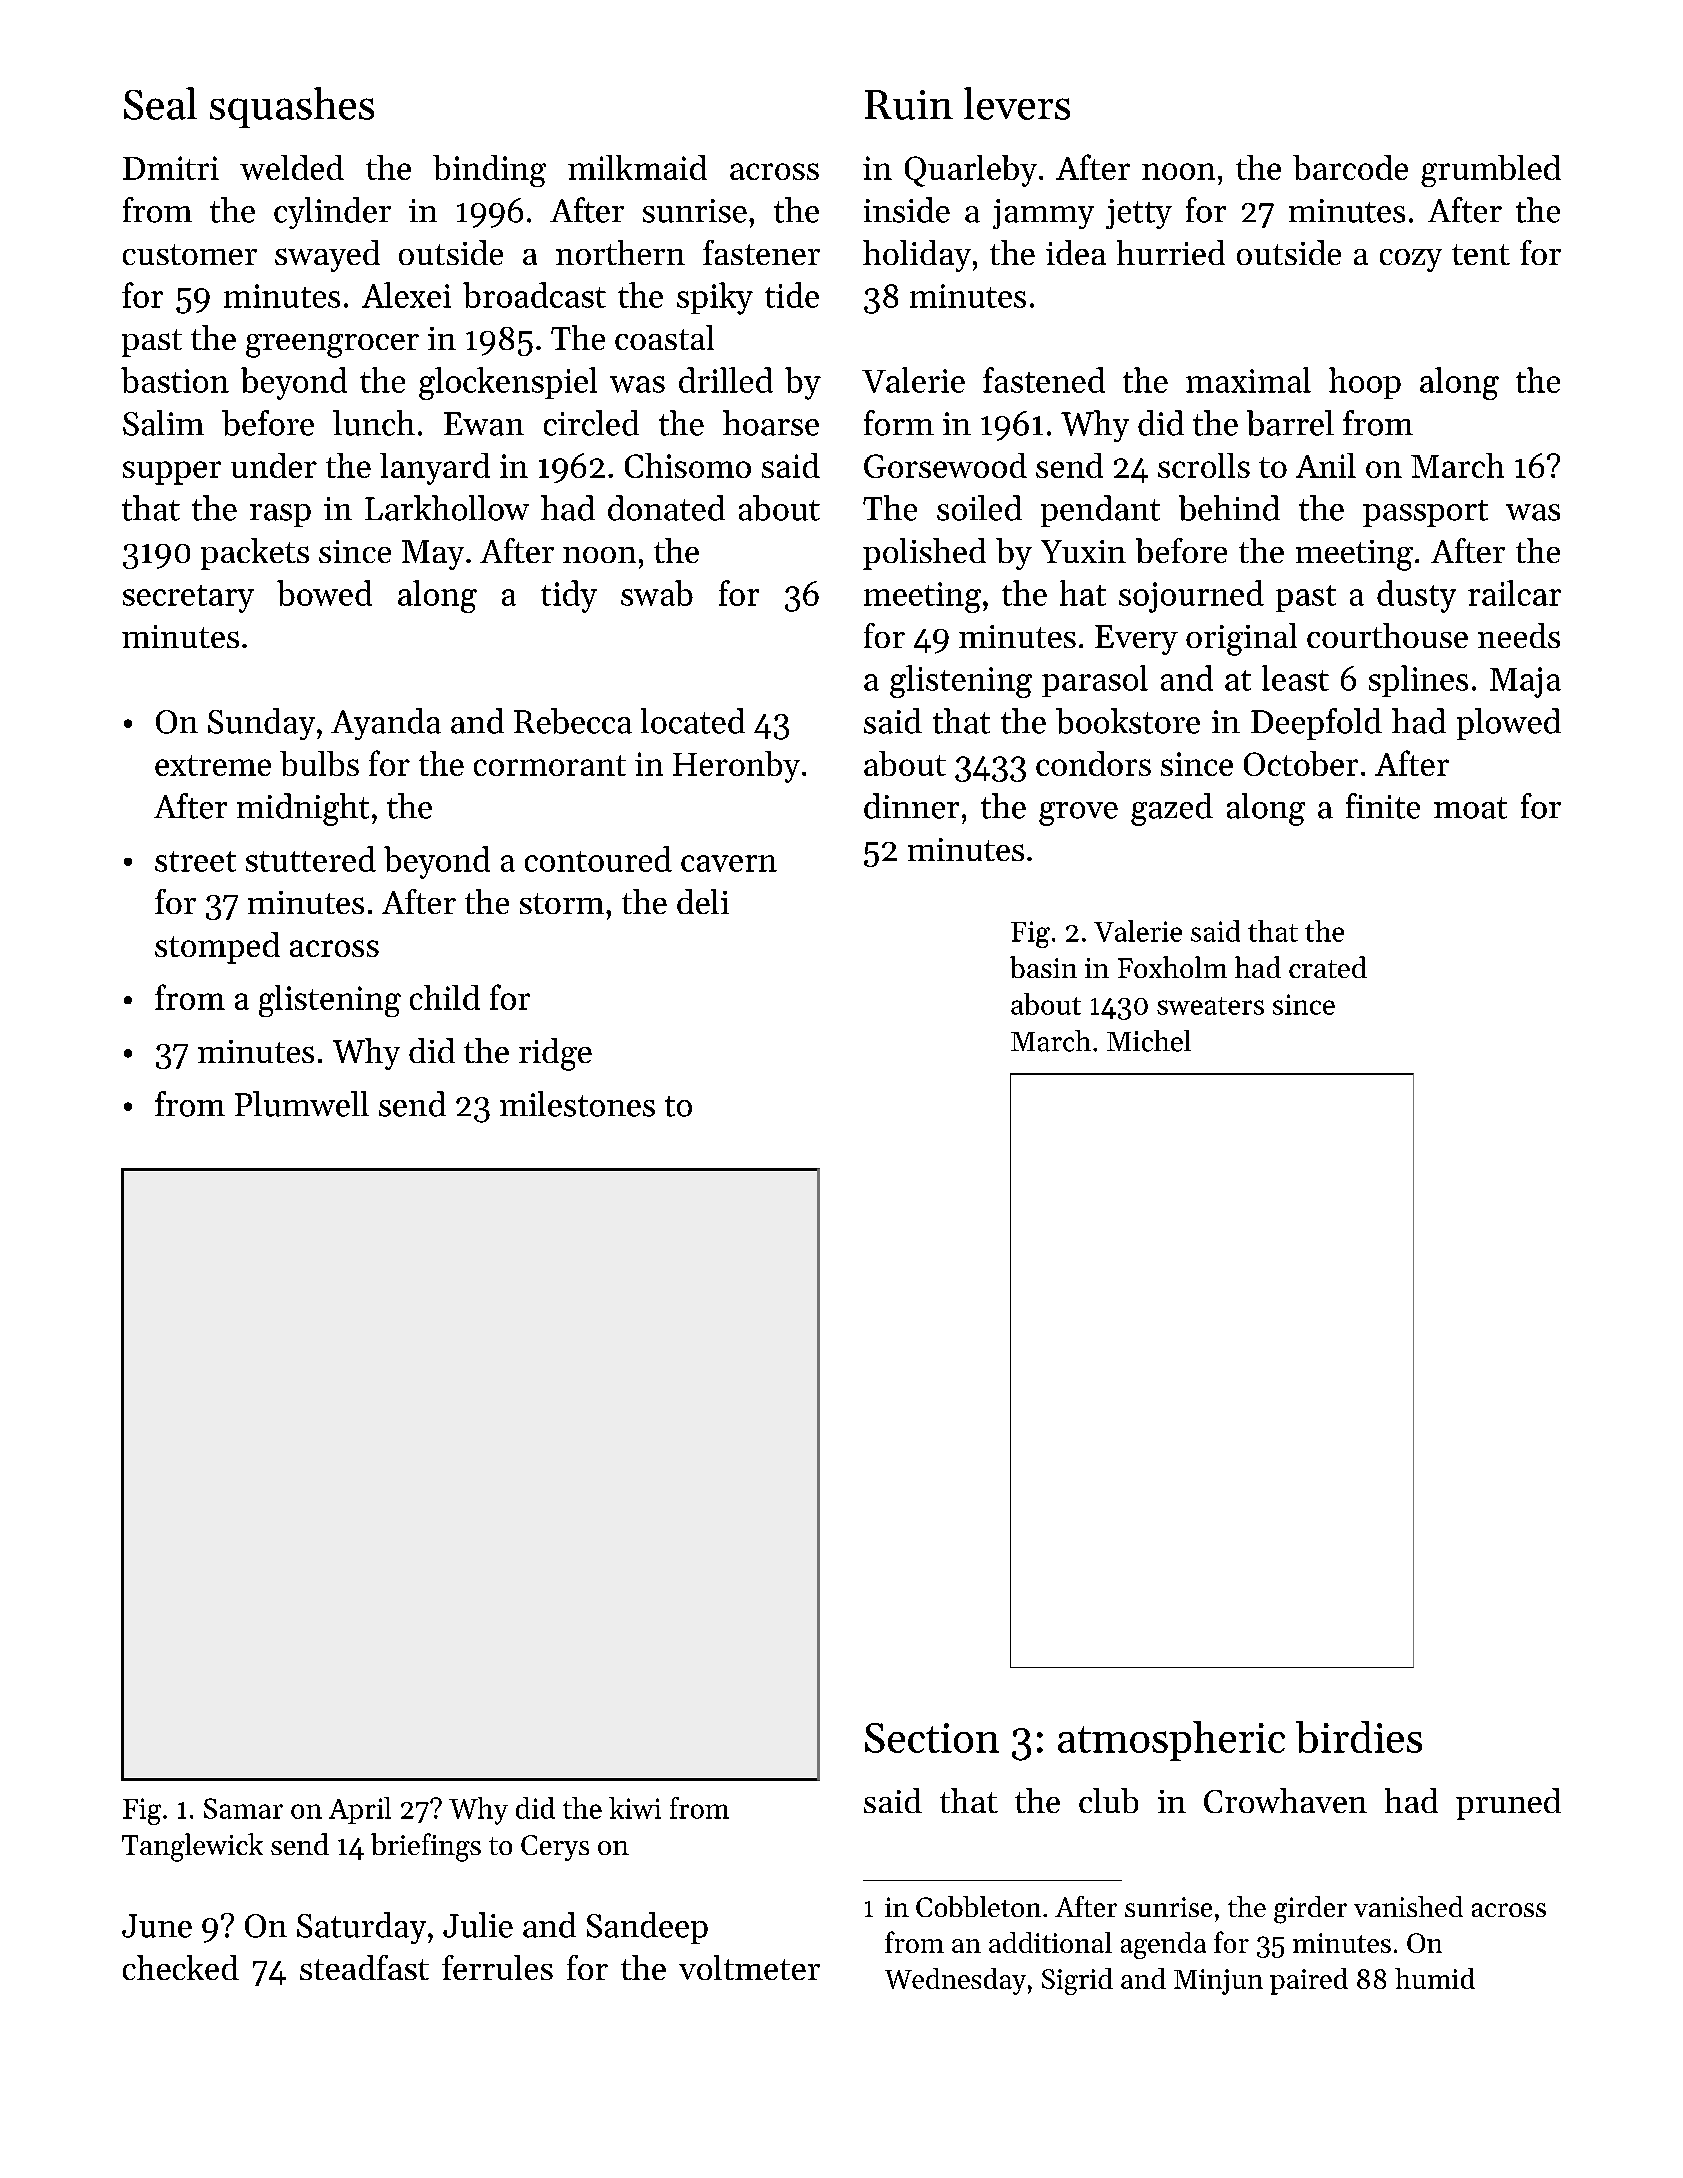 The height and width of the image is (2178, 1683). Describe the element at coordinates (311, 859) in the image. I see `stuttered` at that location.
